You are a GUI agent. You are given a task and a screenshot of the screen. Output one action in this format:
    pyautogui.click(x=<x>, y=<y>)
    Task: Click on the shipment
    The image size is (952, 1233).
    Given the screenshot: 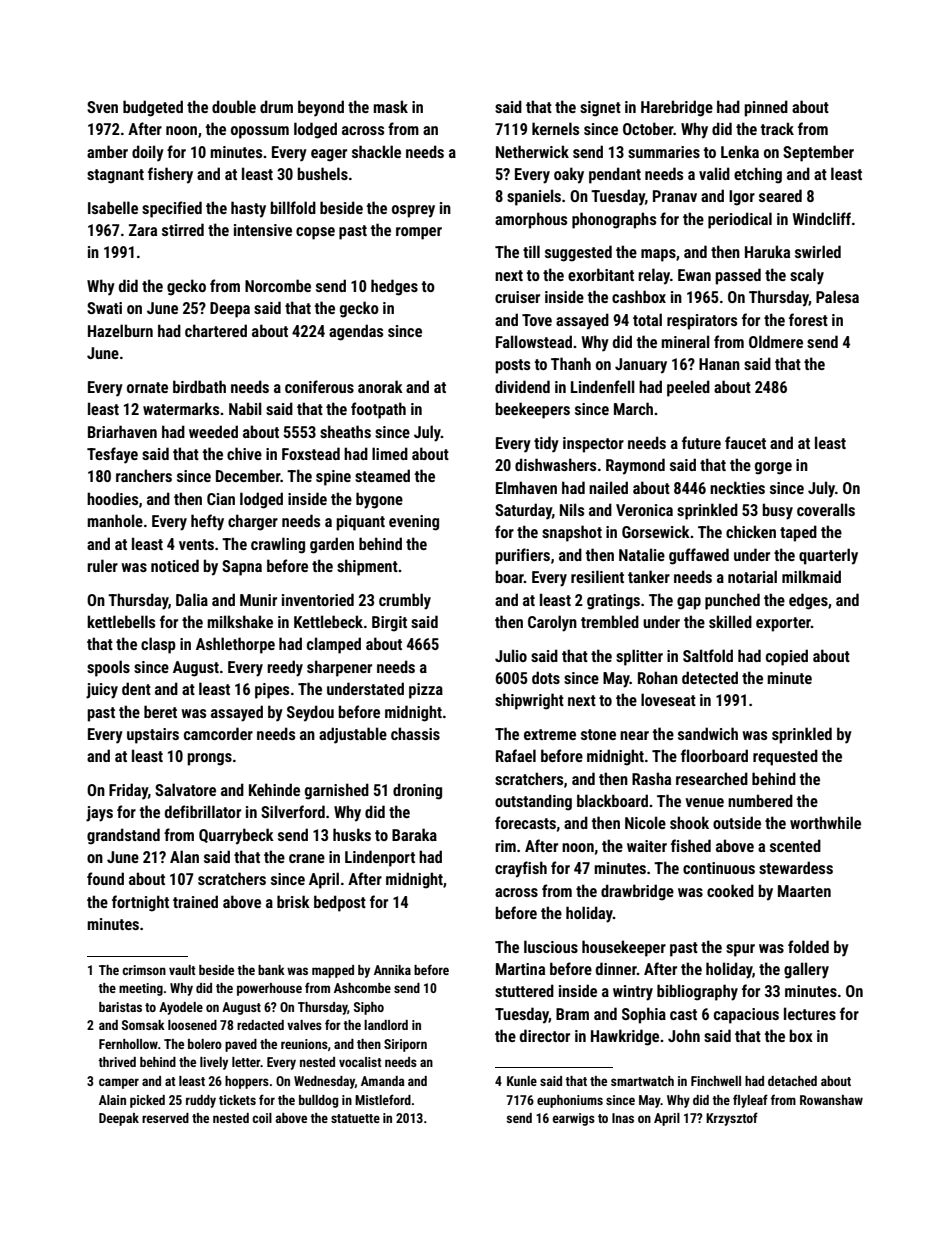 What is the action you would take?
    pyautogui.click(x=367, y=567)
